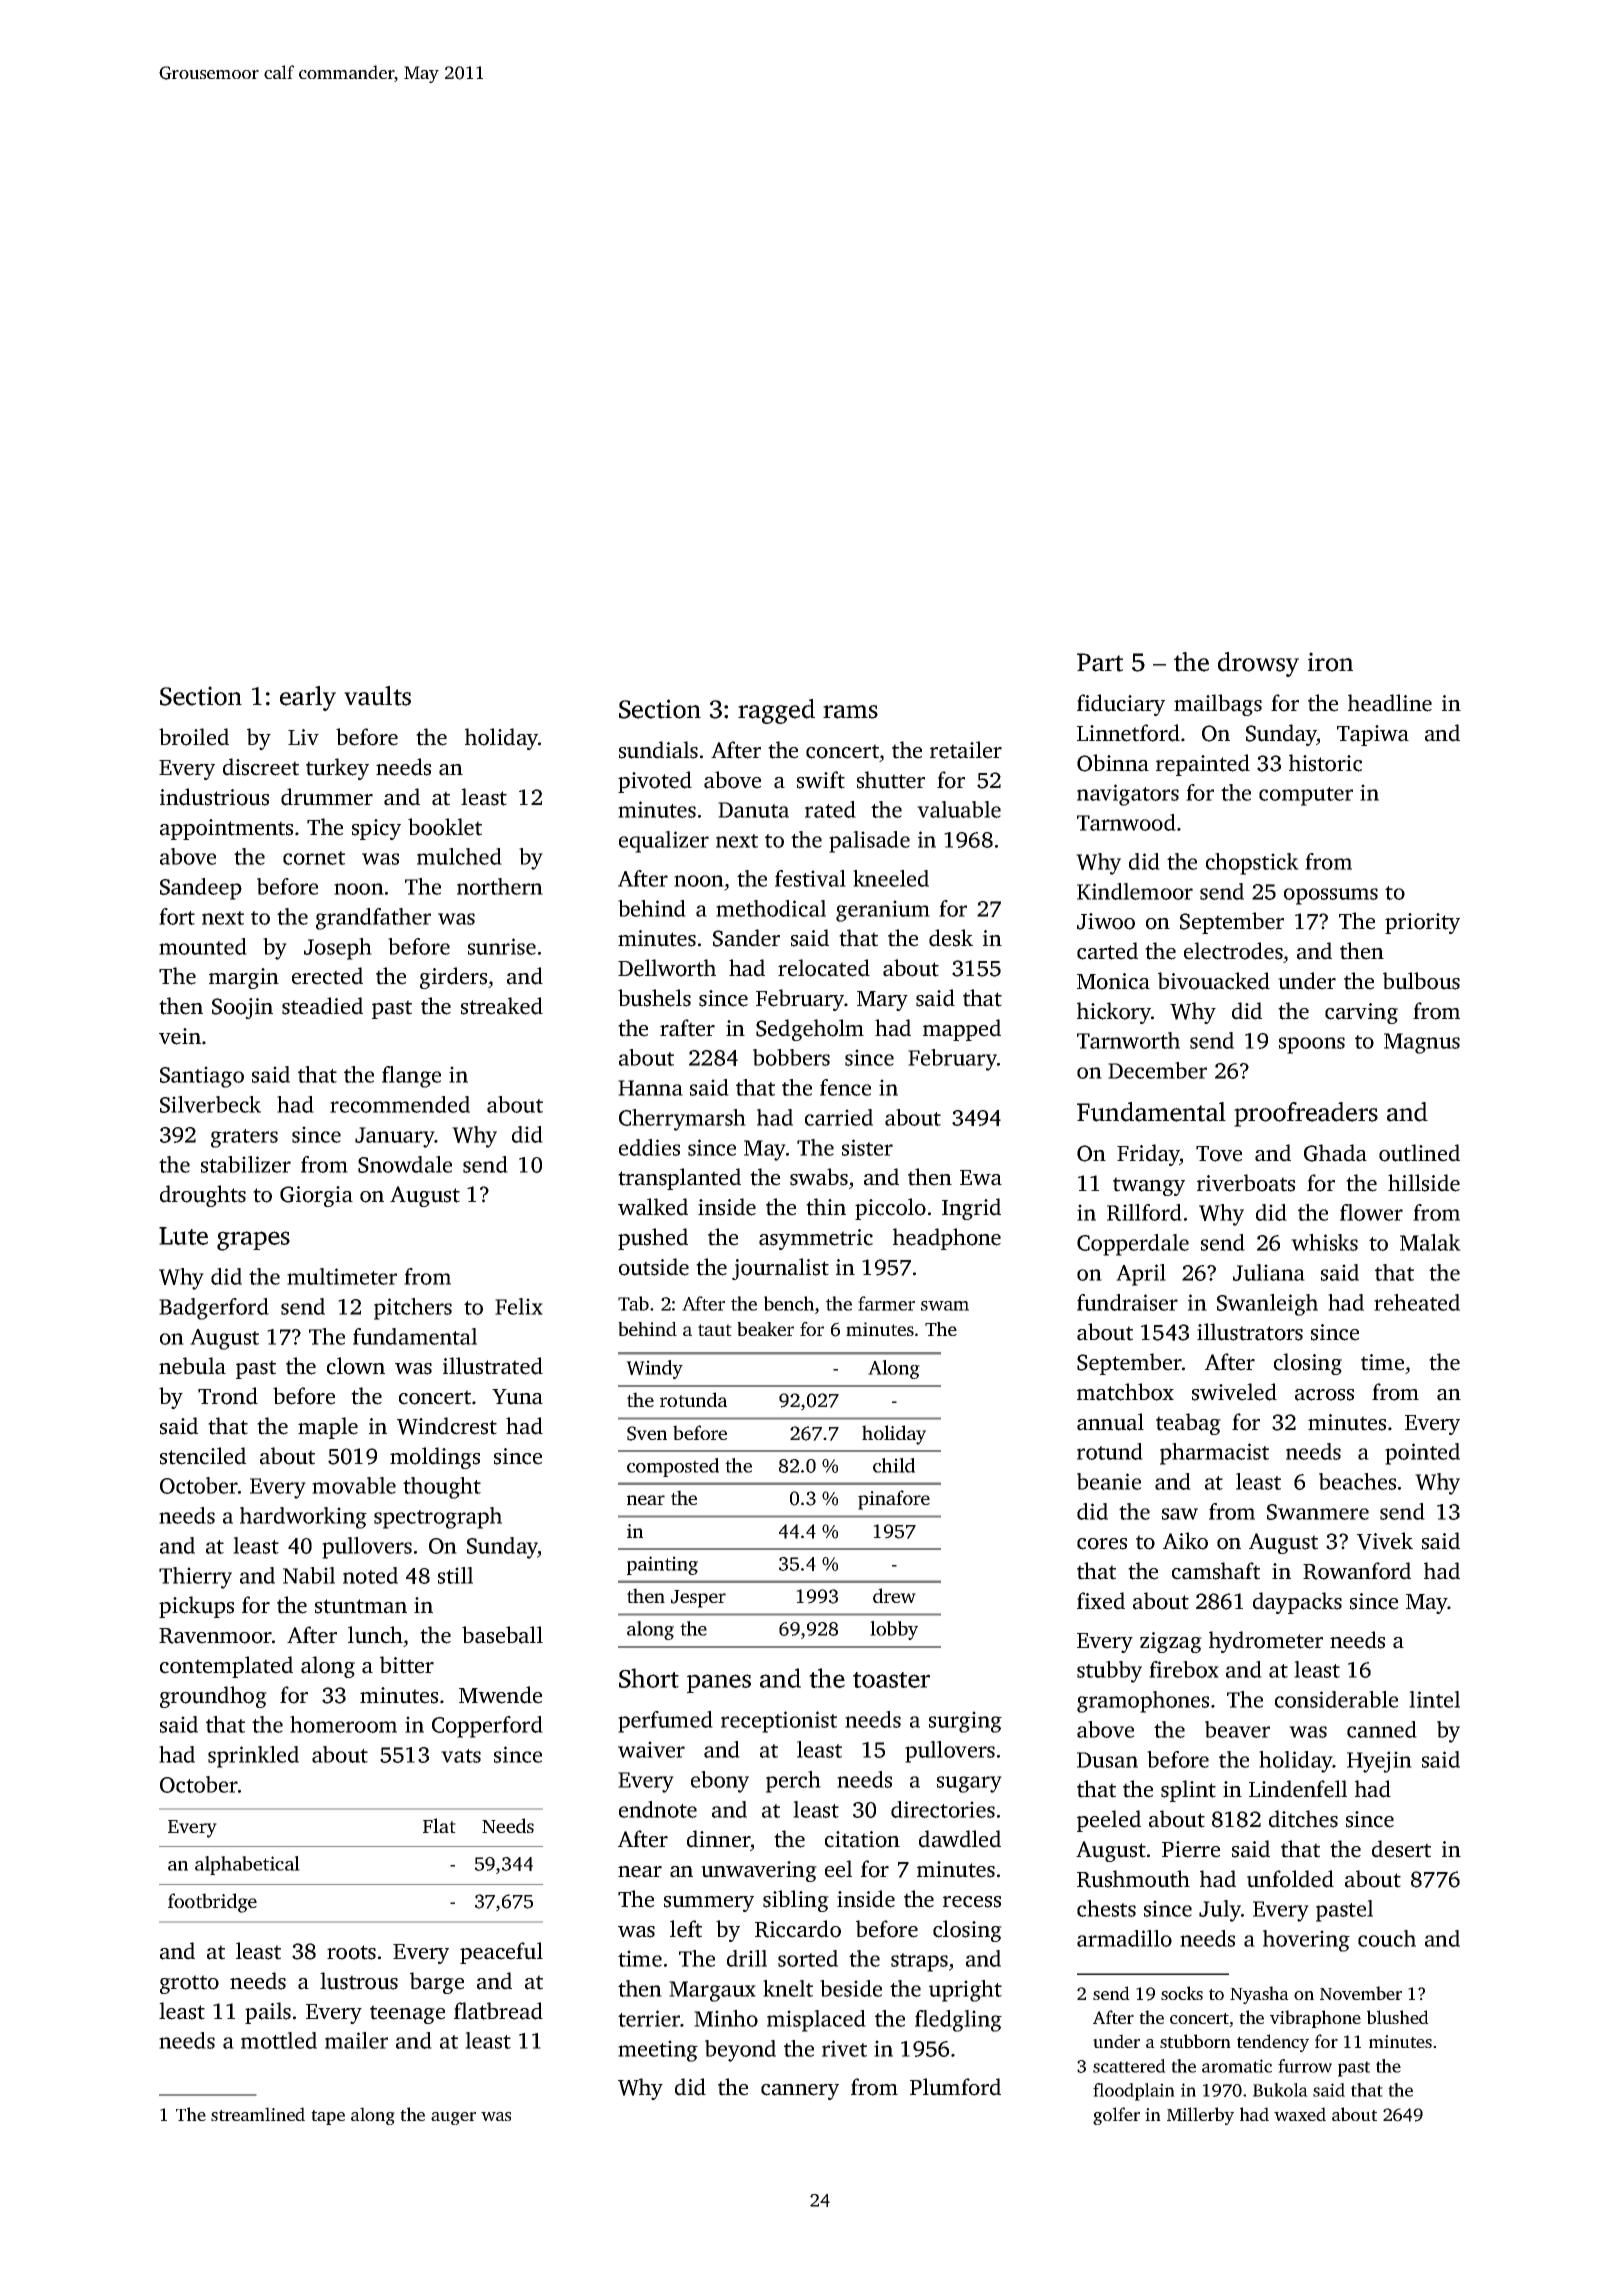  Describe the element at coordinates (1148, 1155) in the screenshot. I see `Friday` at that location.
